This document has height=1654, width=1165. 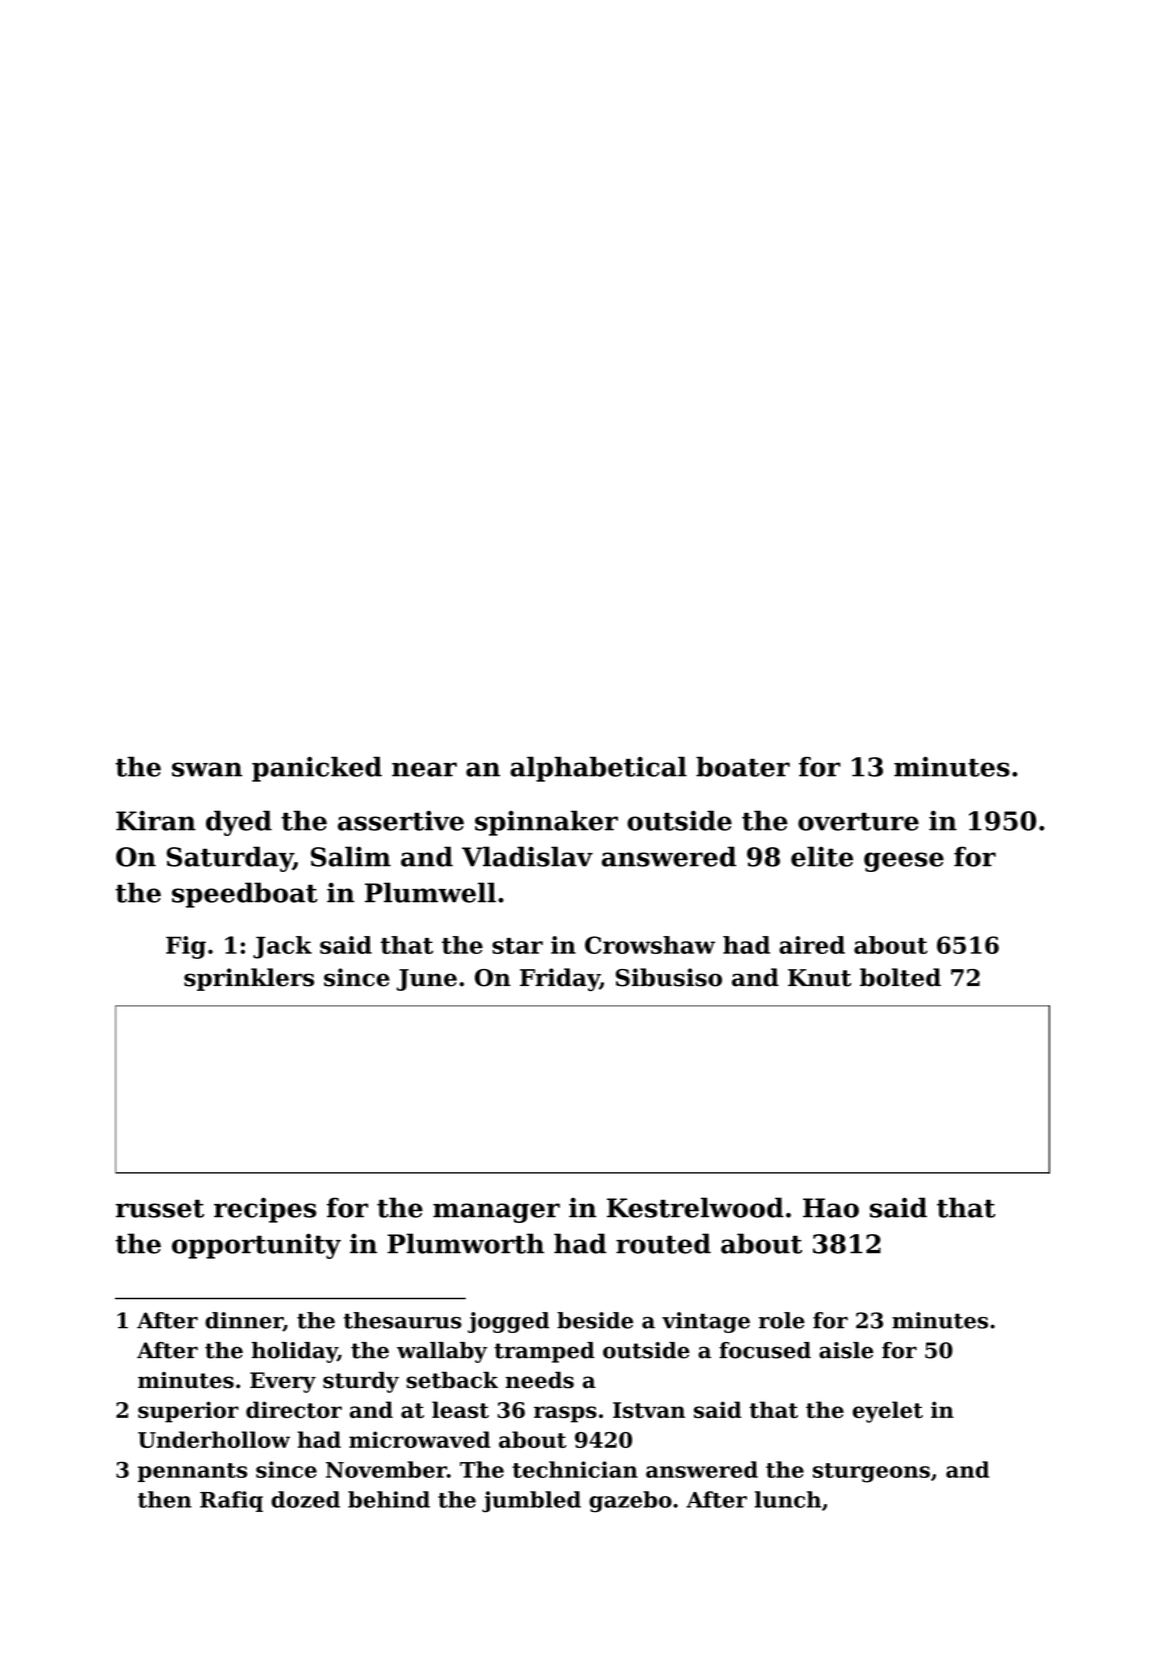 I want to click on overture, so click(x=858, y=822).
